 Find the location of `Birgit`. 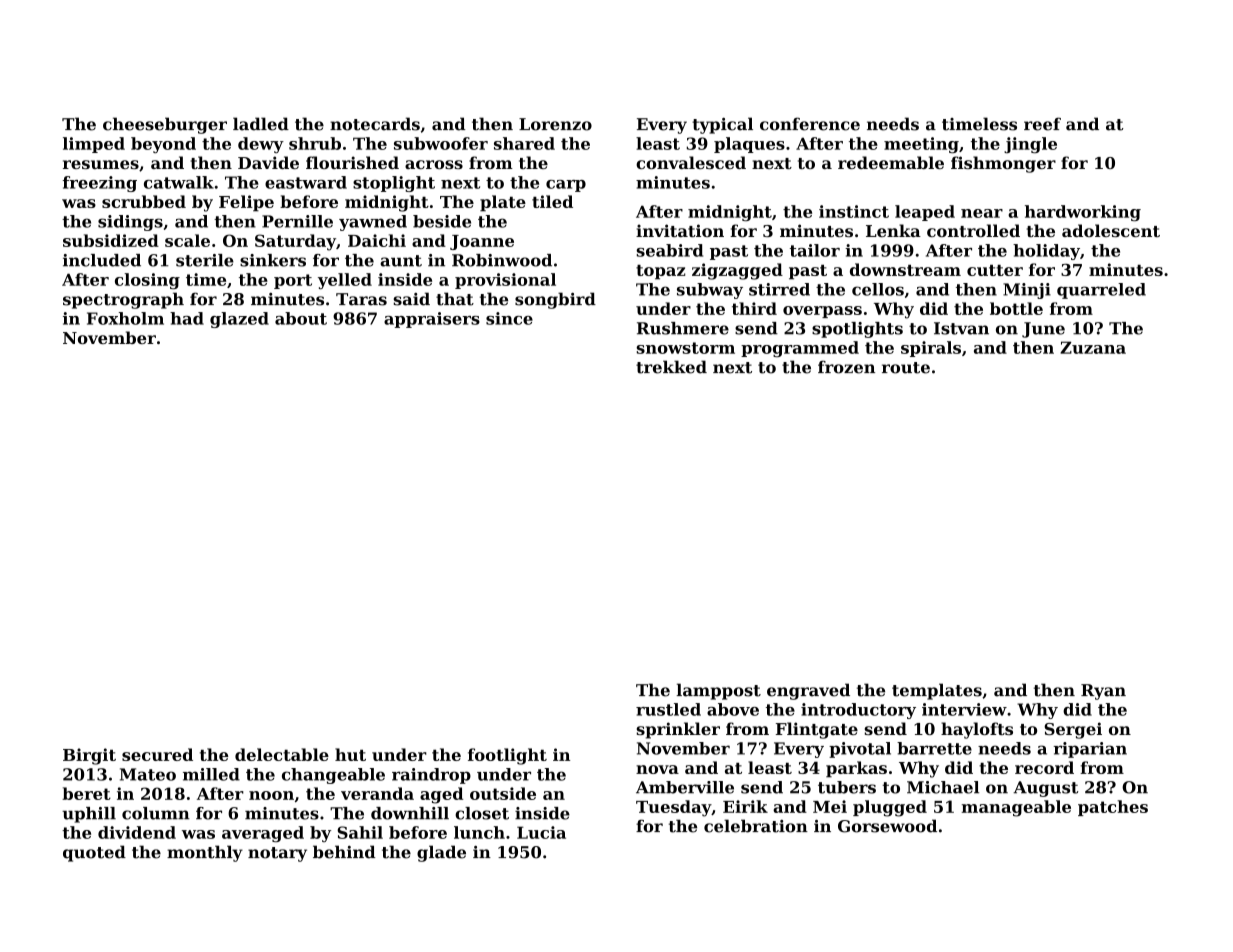

Birgit is located at coordinates (89, 756).
